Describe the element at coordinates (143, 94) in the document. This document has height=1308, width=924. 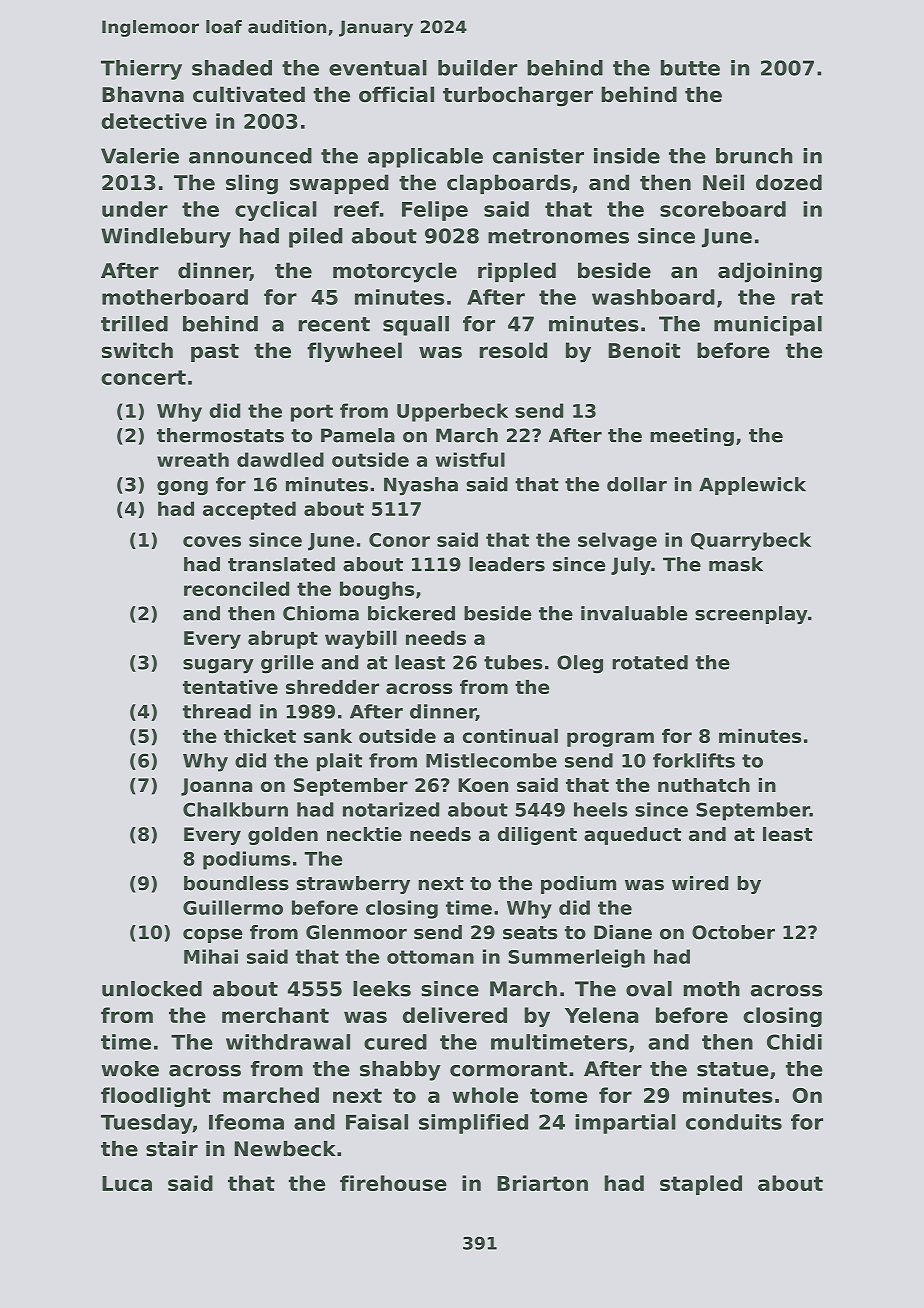
I see `Bhavna` at that location.
